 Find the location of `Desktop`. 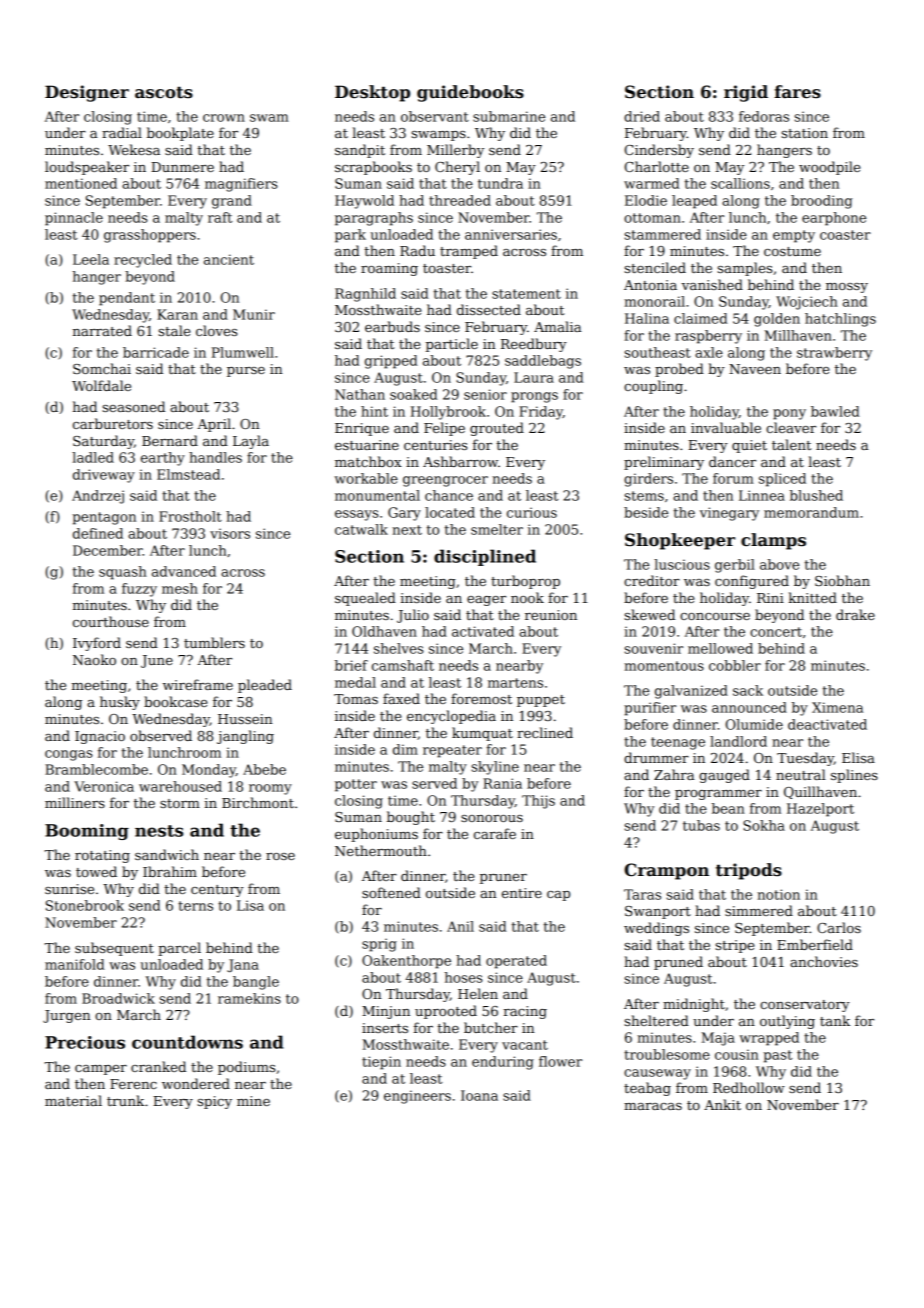

Desktop is located at coordinates (372, 93).
